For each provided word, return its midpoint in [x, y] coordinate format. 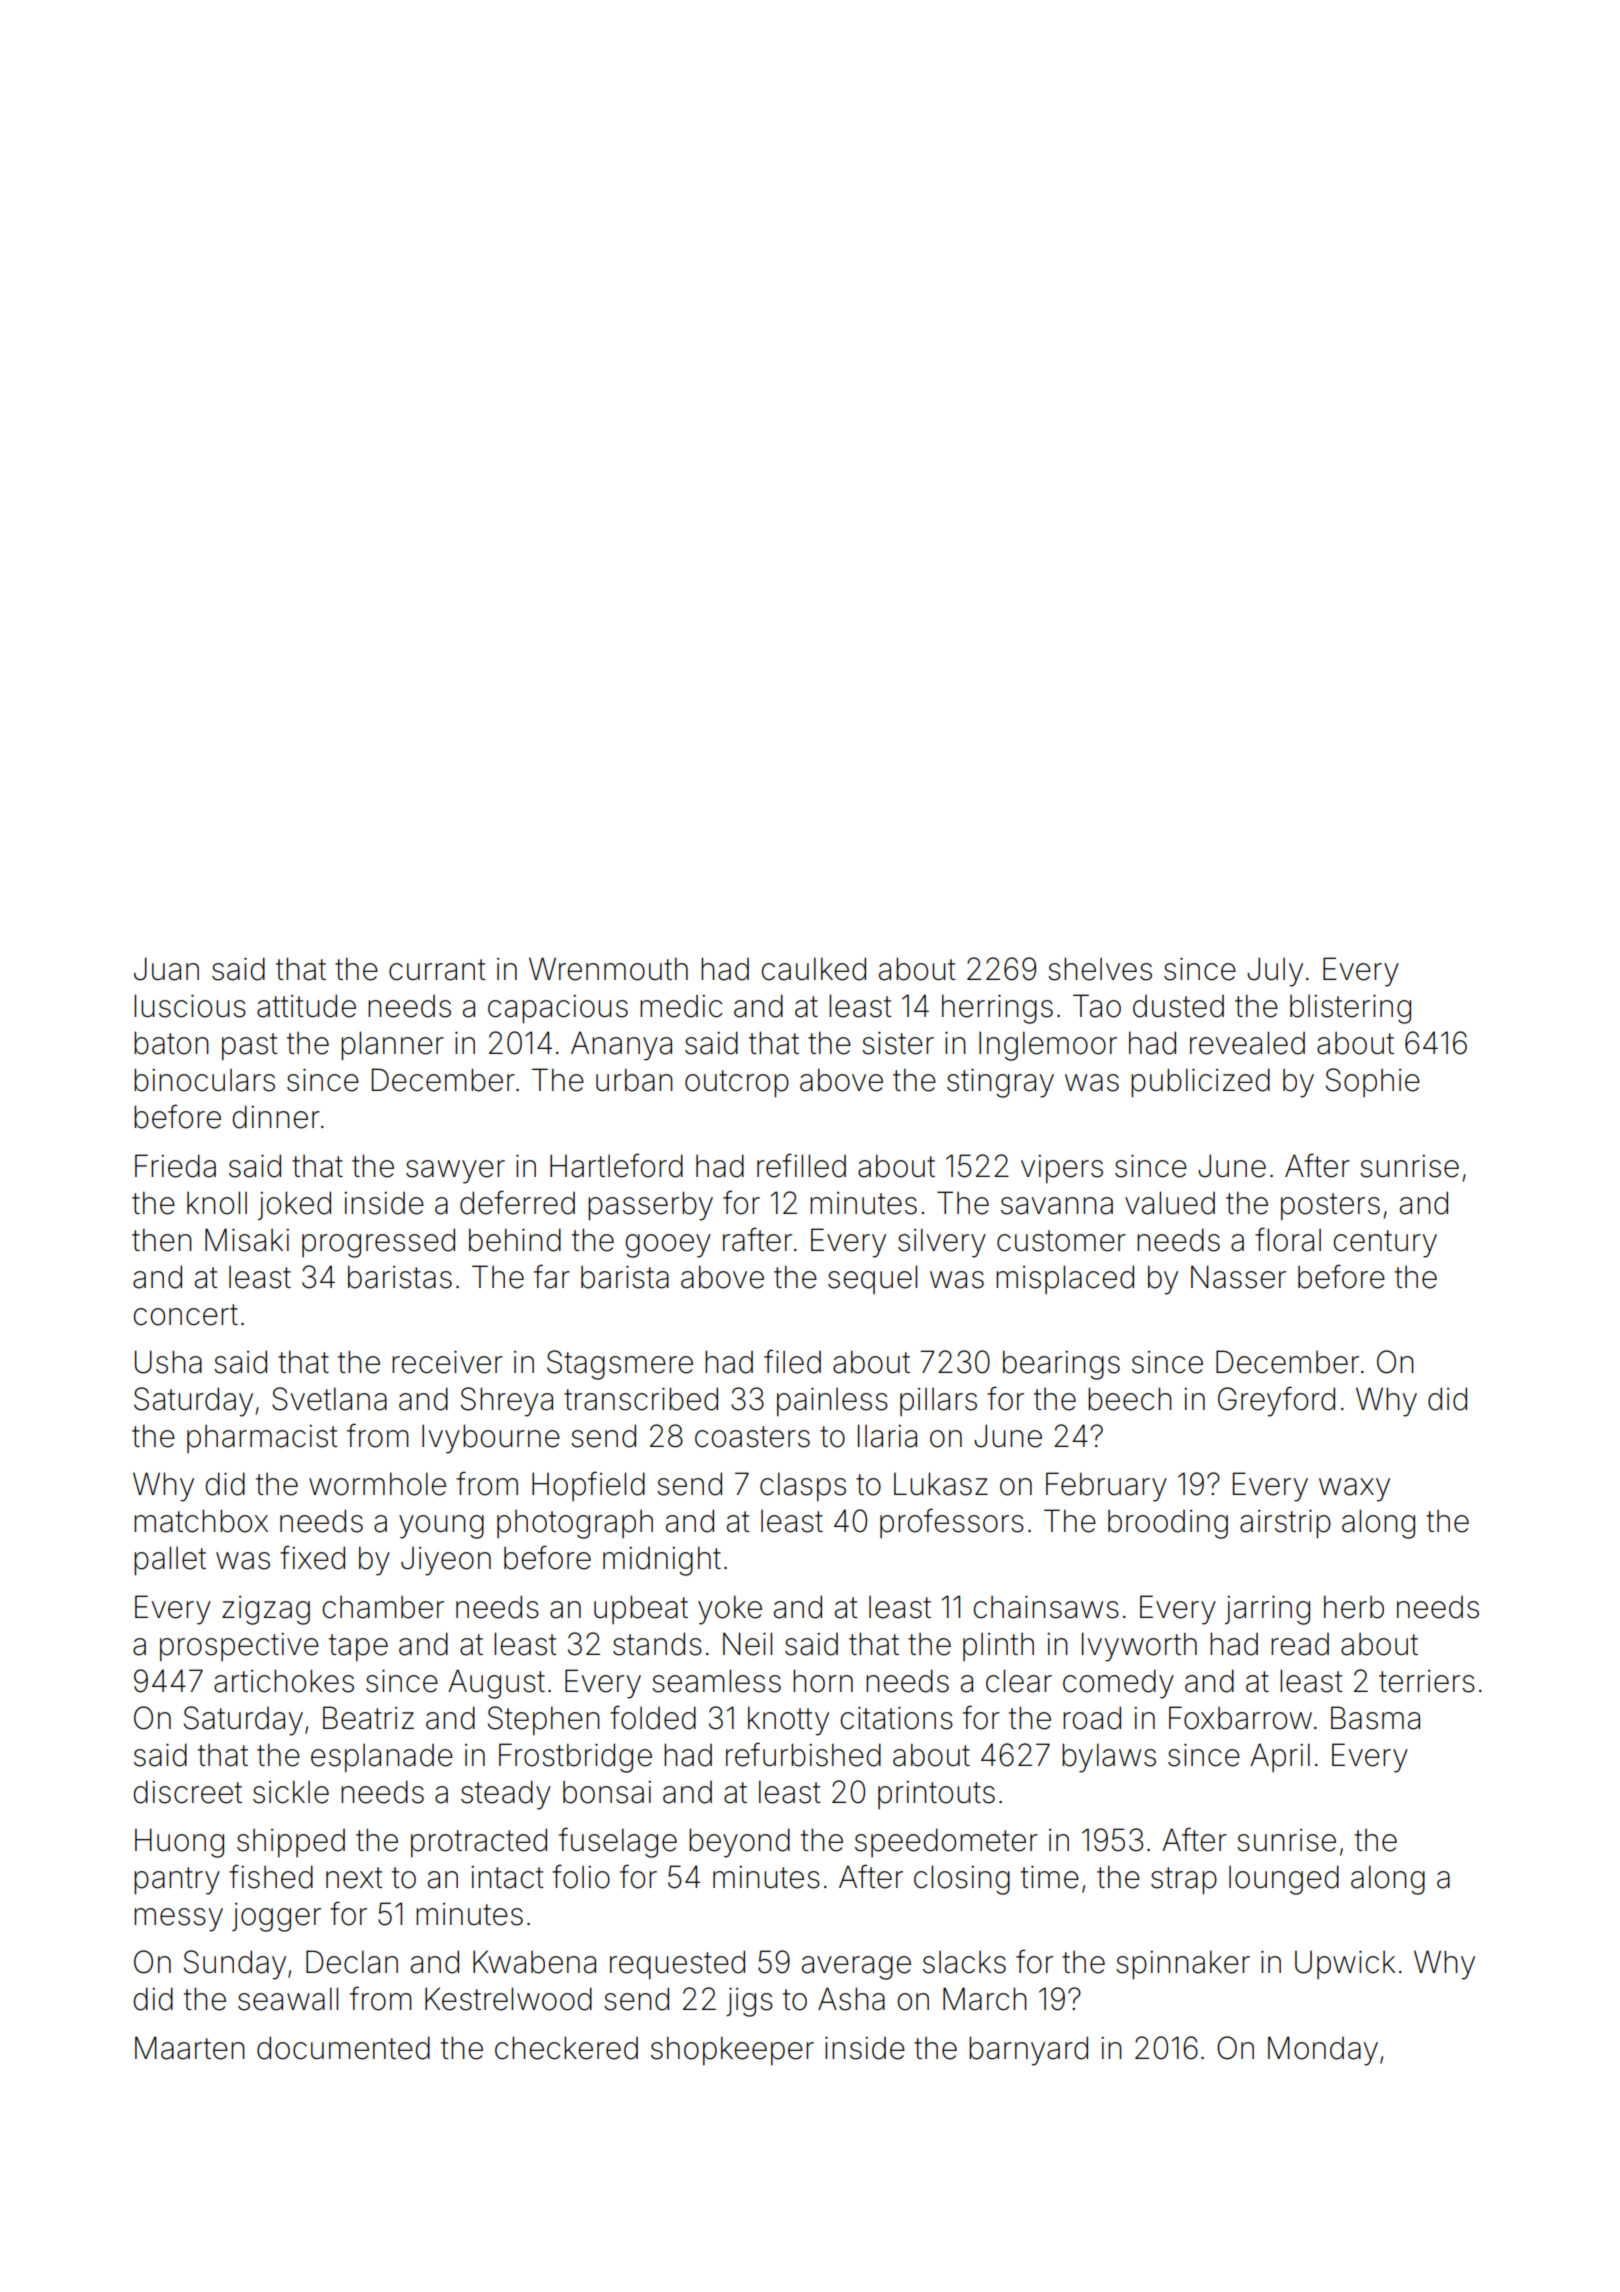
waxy [1354, 1490]
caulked [813, 969]
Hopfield [588, 1486]
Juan [166, 969]
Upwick [1345, 1965]
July [1275, 972]
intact [507, 1877]
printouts [936, 1795]
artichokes [284, 1681]
